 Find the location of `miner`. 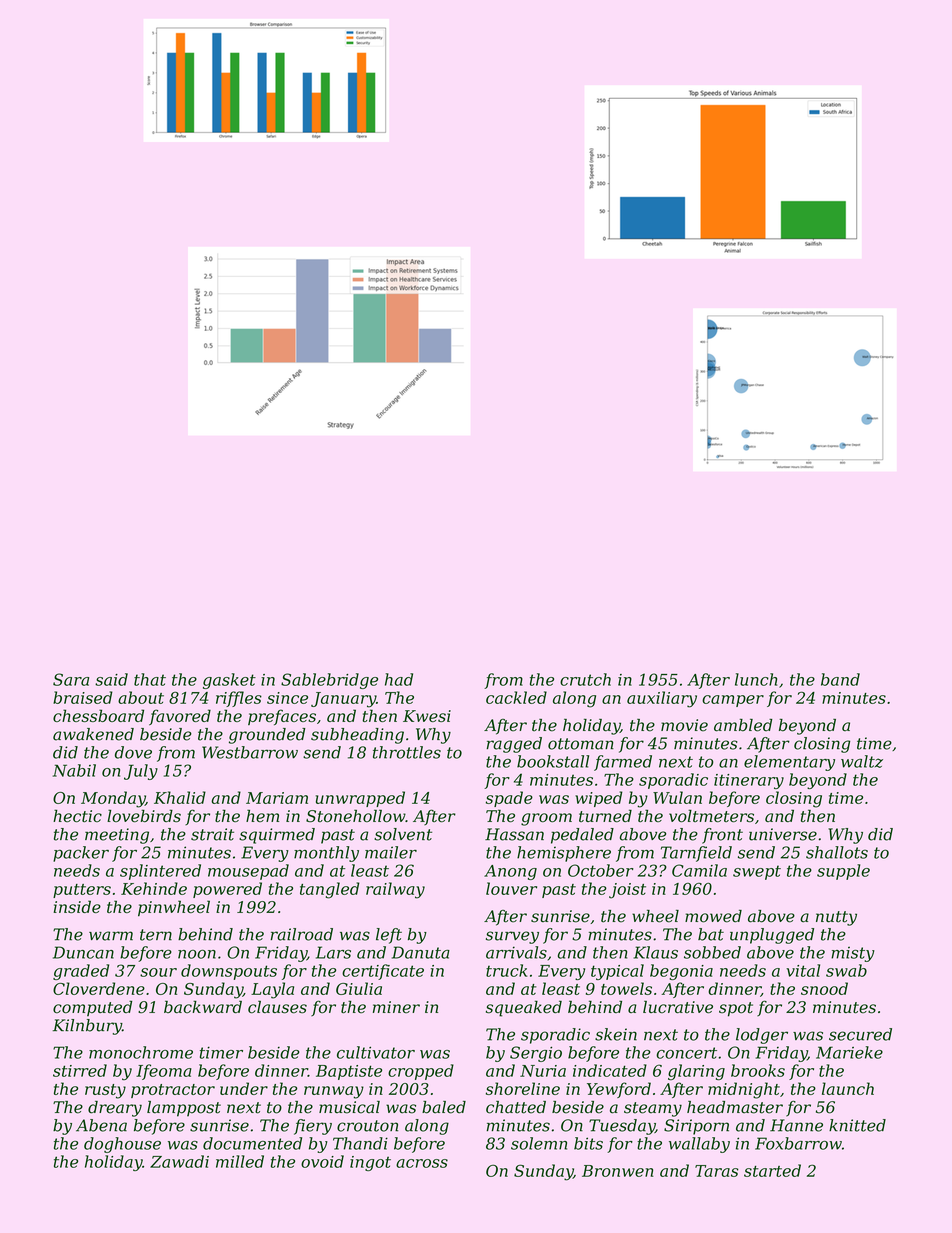

miner is located at coordinates (396, 1007).
